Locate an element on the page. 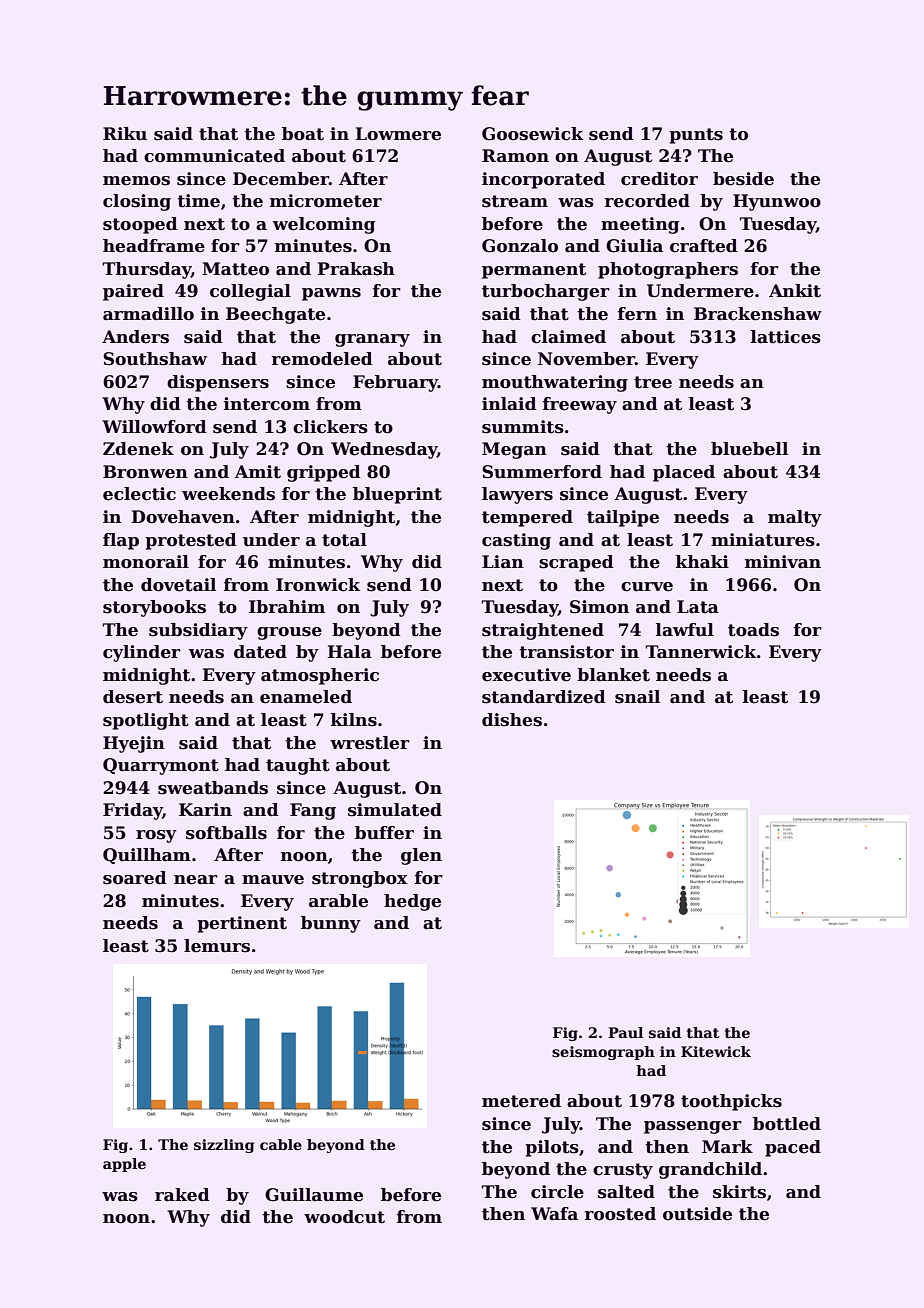  boat is located at coordinates (303, 134).
